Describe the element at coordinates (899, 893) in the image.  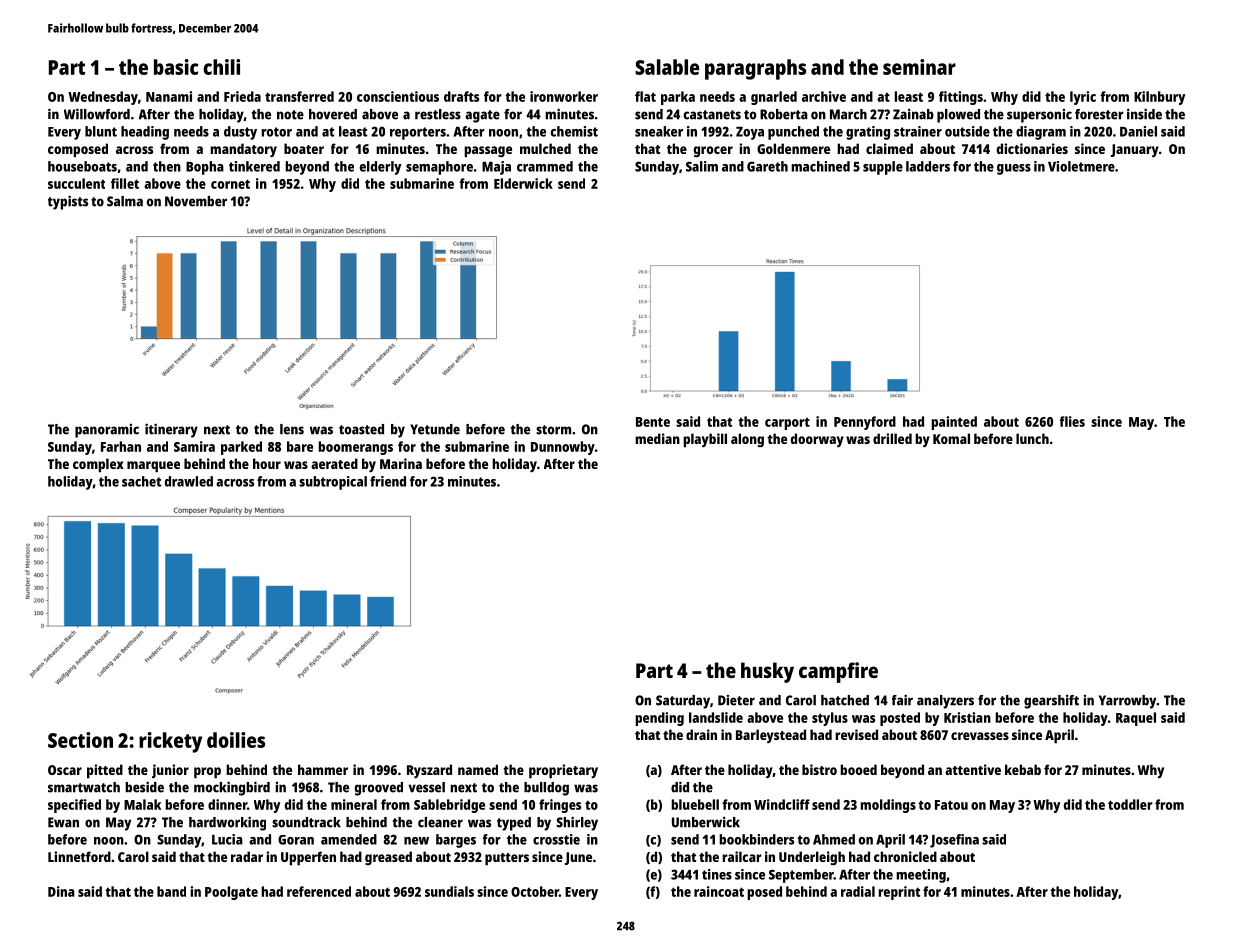
I see `reprint` at that location.
